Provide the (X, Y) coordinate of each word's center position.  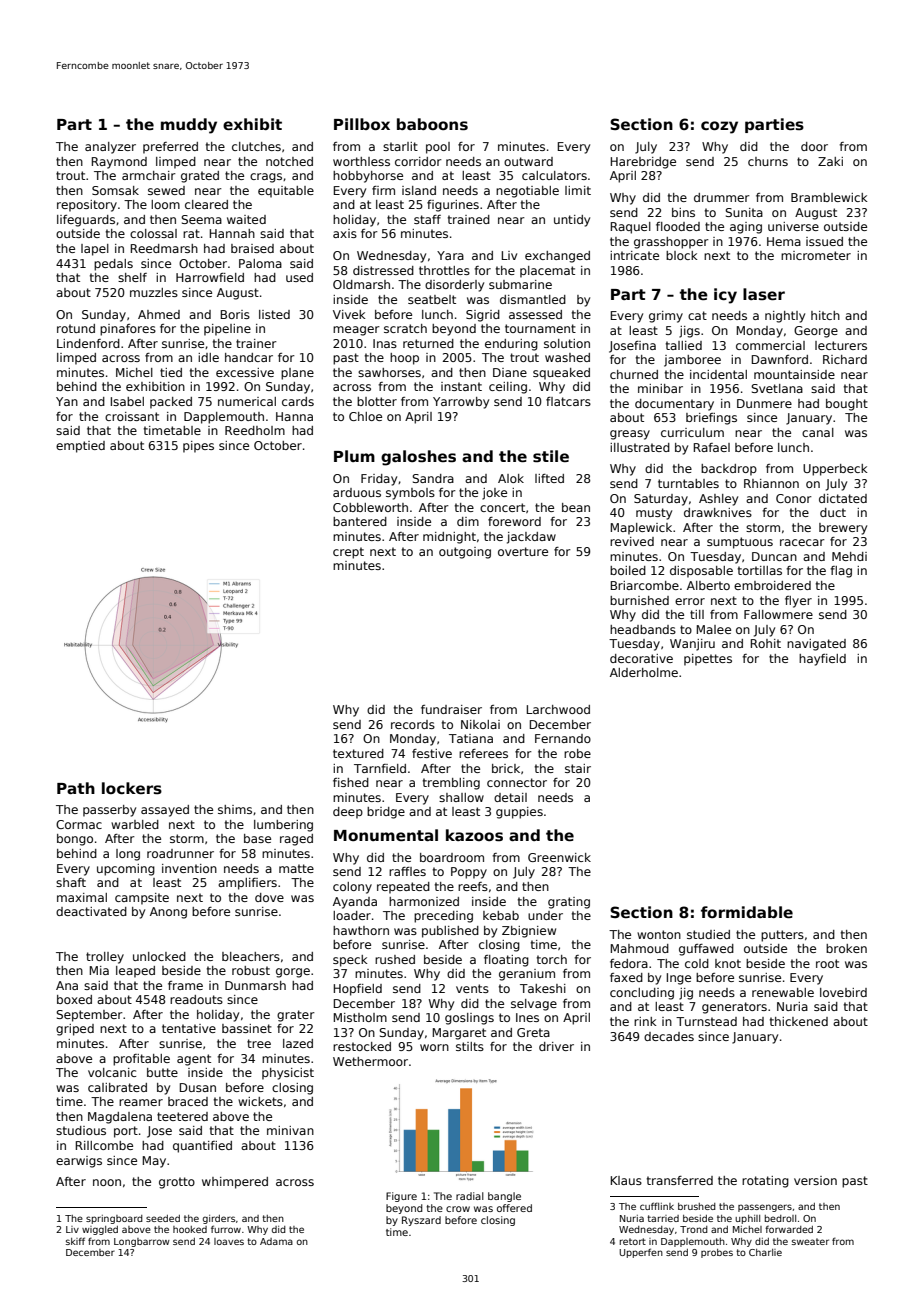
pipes (198, 447)
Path (76, 788)
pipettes (708, 660)
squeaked (561, 374)
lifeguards (86, 221)
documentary (674, 405)
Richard (845, 359)
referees (483, 753)
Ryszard (421, 1221)
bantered (360, 521)
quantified (202, 1147)
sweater (810, 1241)
